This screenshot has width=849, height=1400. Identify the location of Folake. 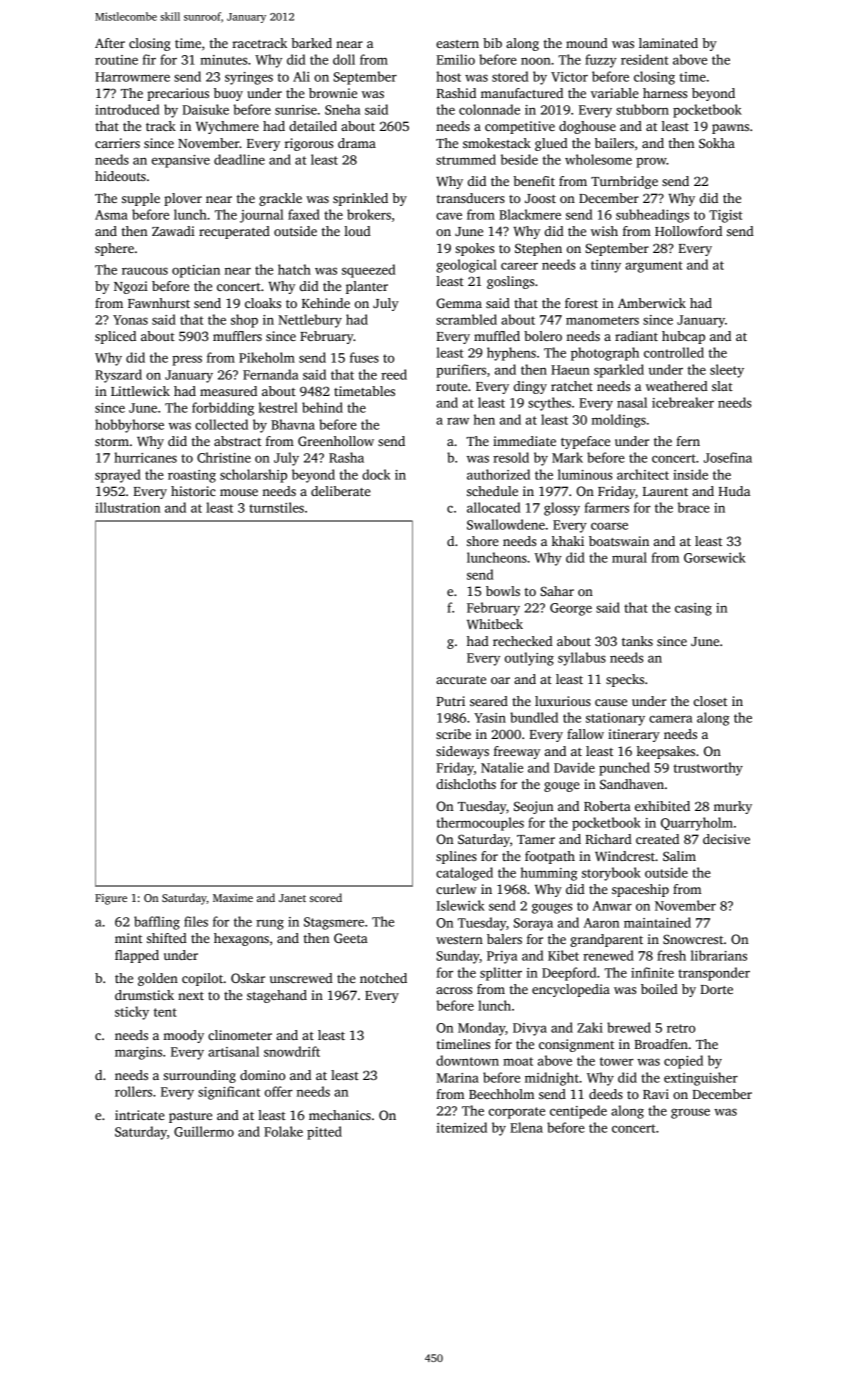
(283, 1131).
